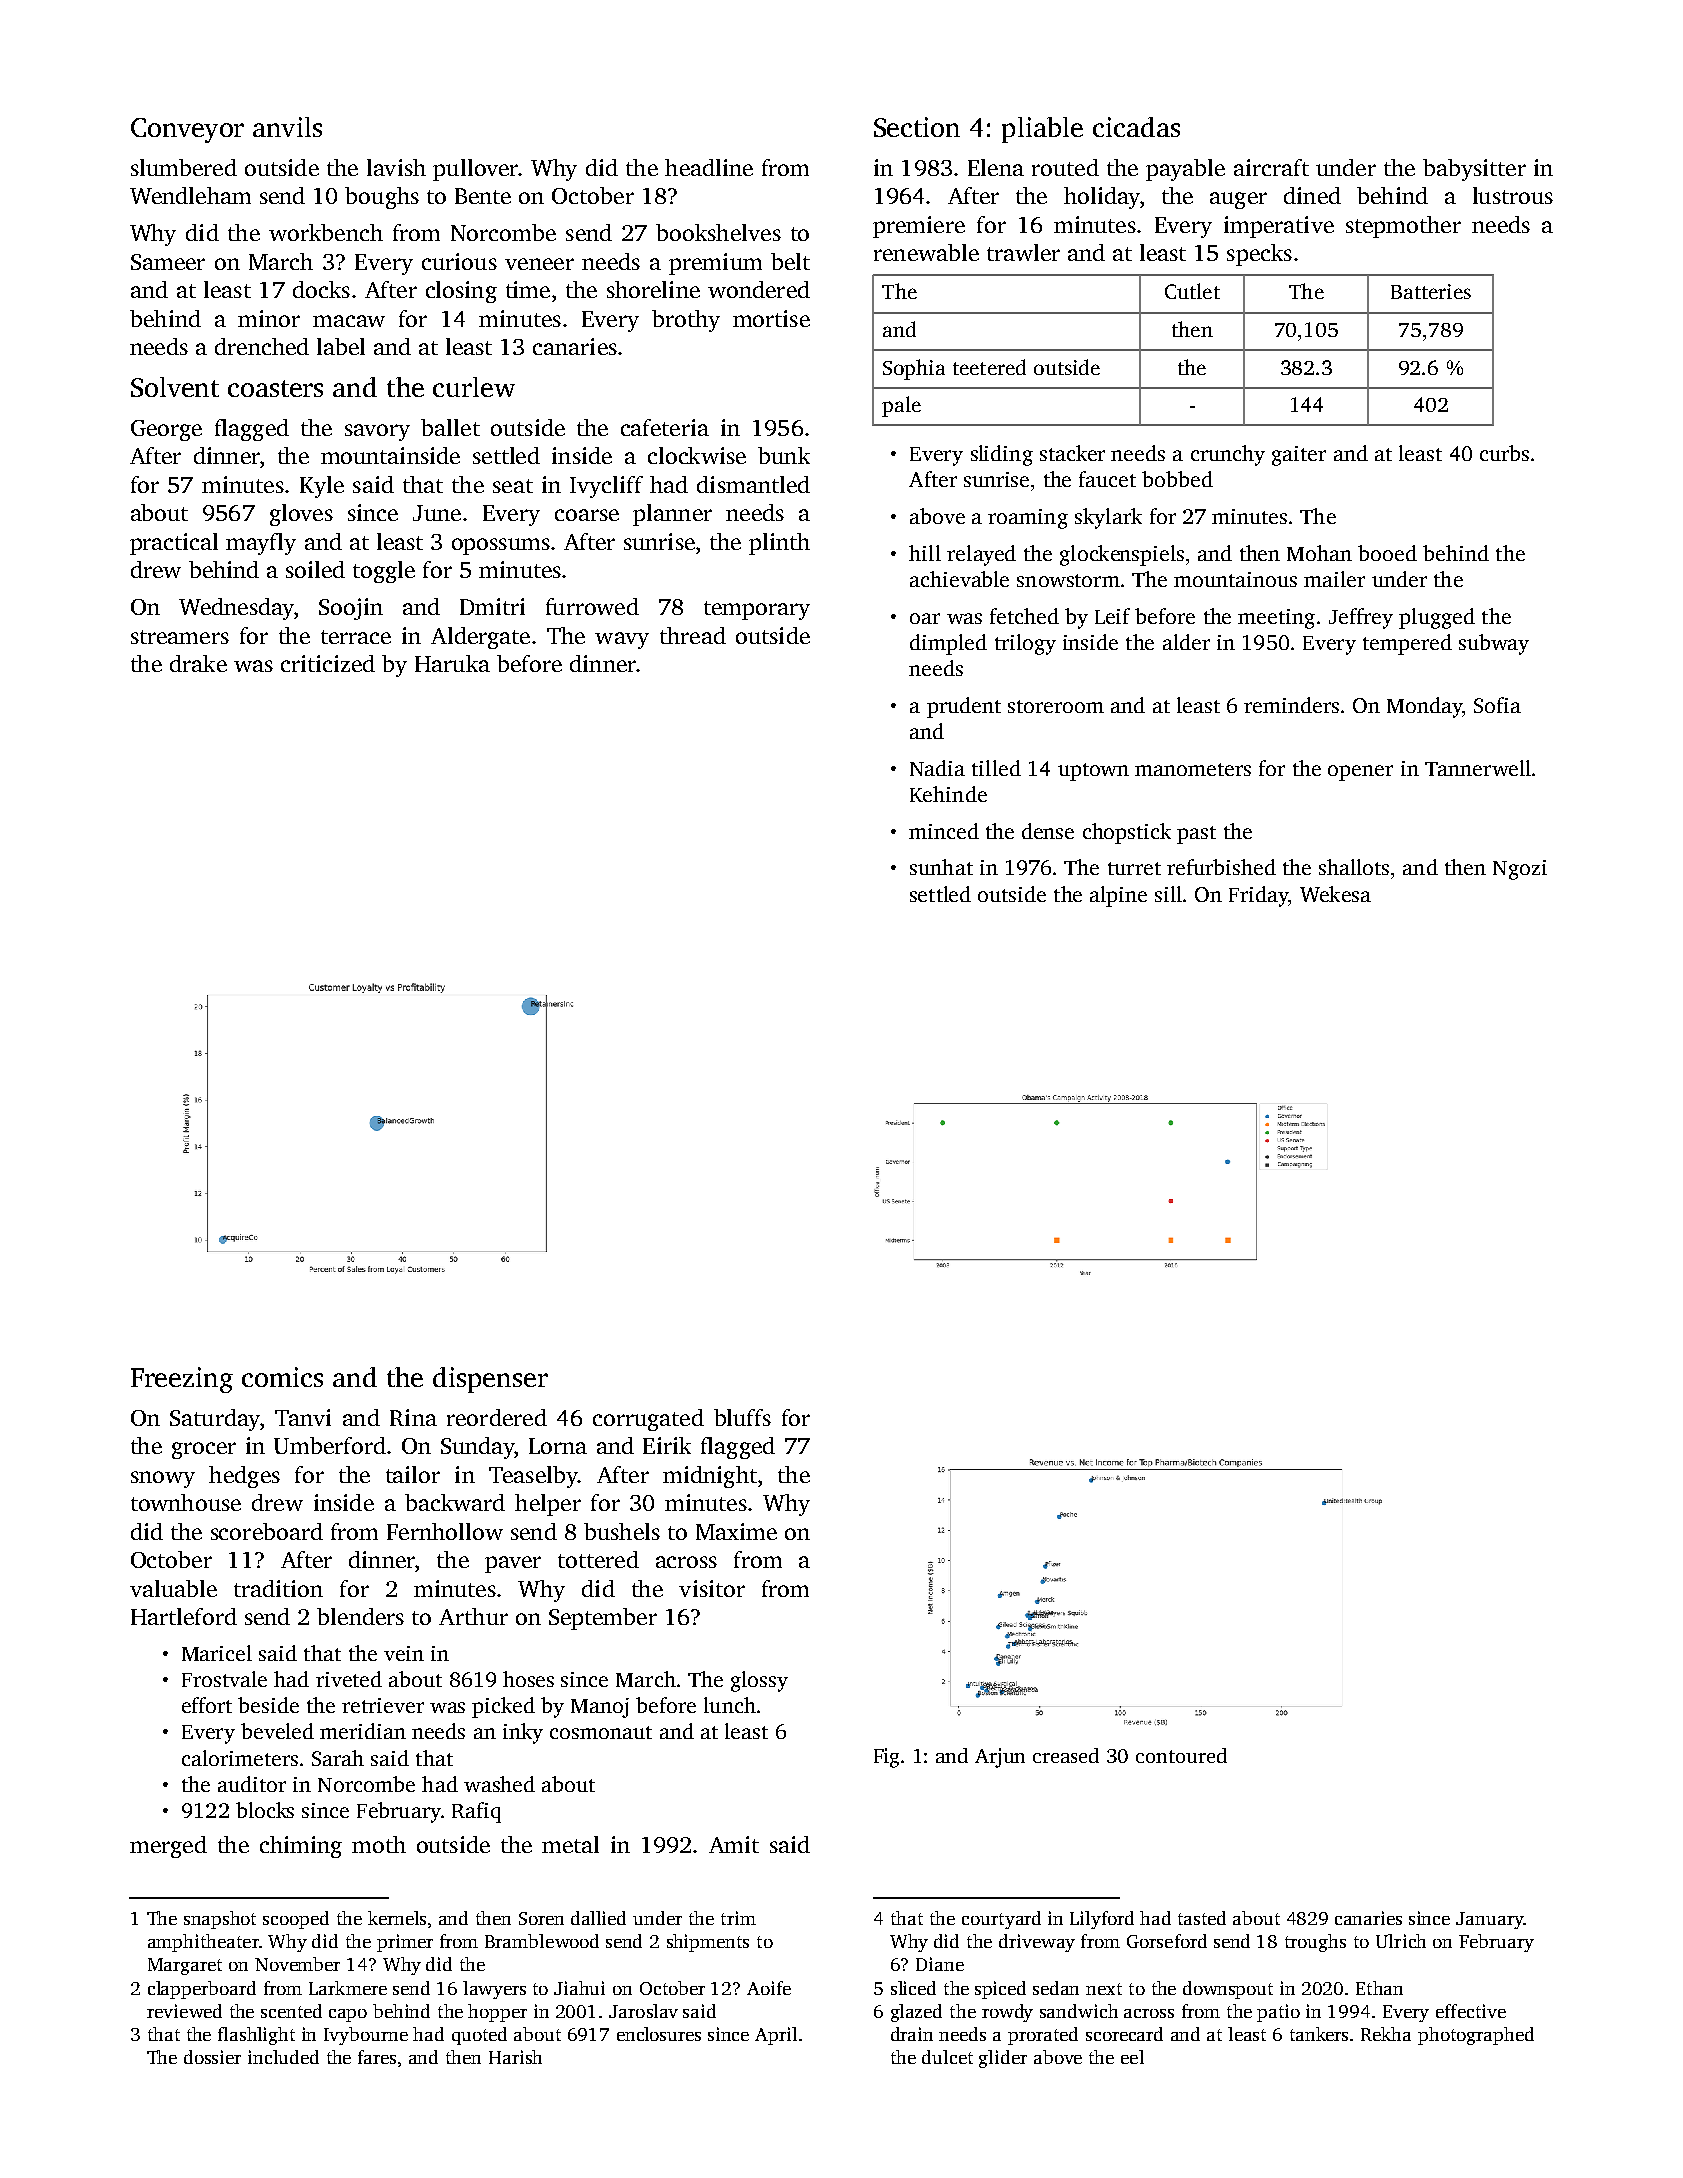 The image size is (1683, 2178). Describe the element at coordinates (659, 2034) in the document. I see `enclosures` at that location.
